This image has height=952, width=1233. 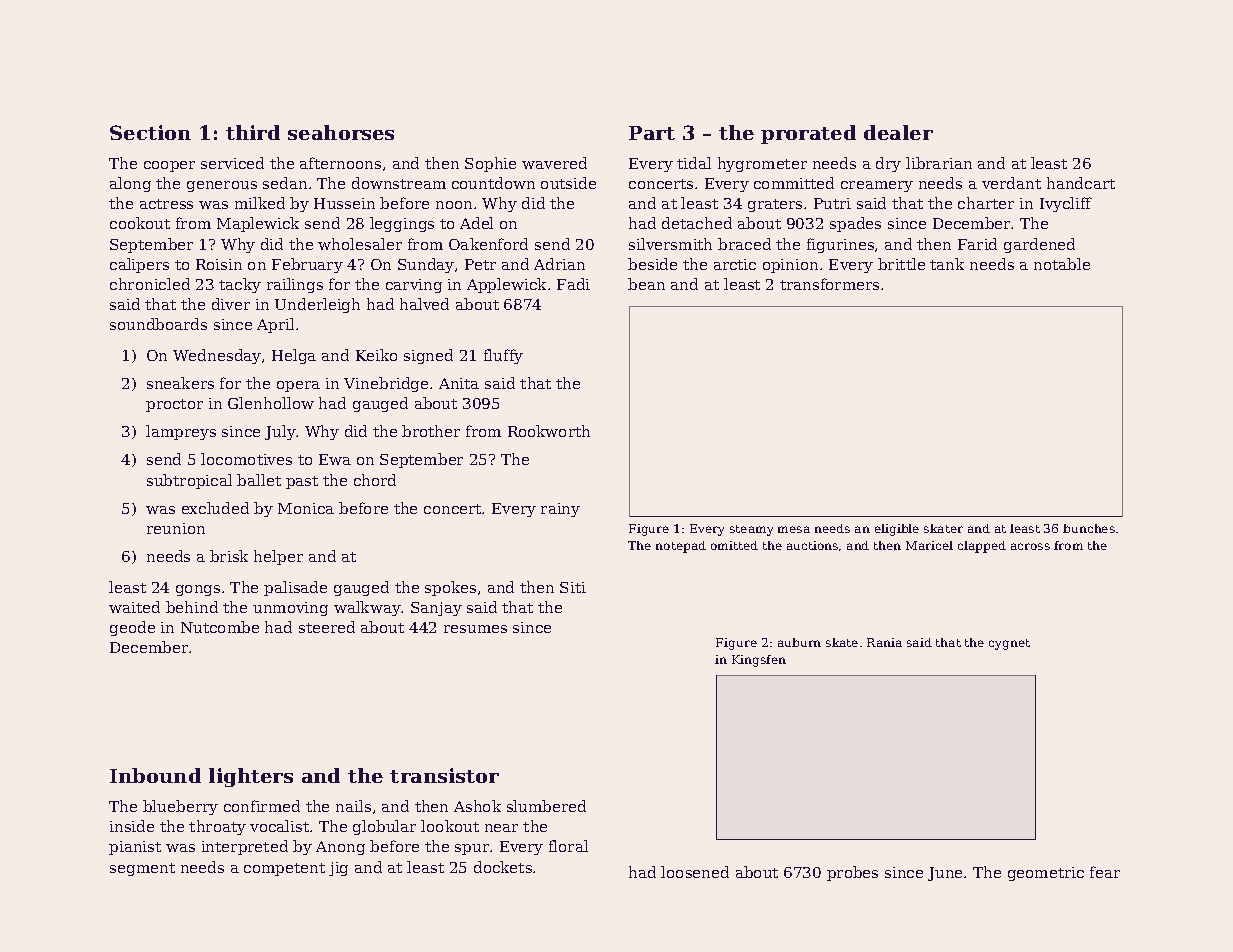 What do you see at coordinates (568, 846) in the image?
I see `floral` at bounding box center [568, 846].
